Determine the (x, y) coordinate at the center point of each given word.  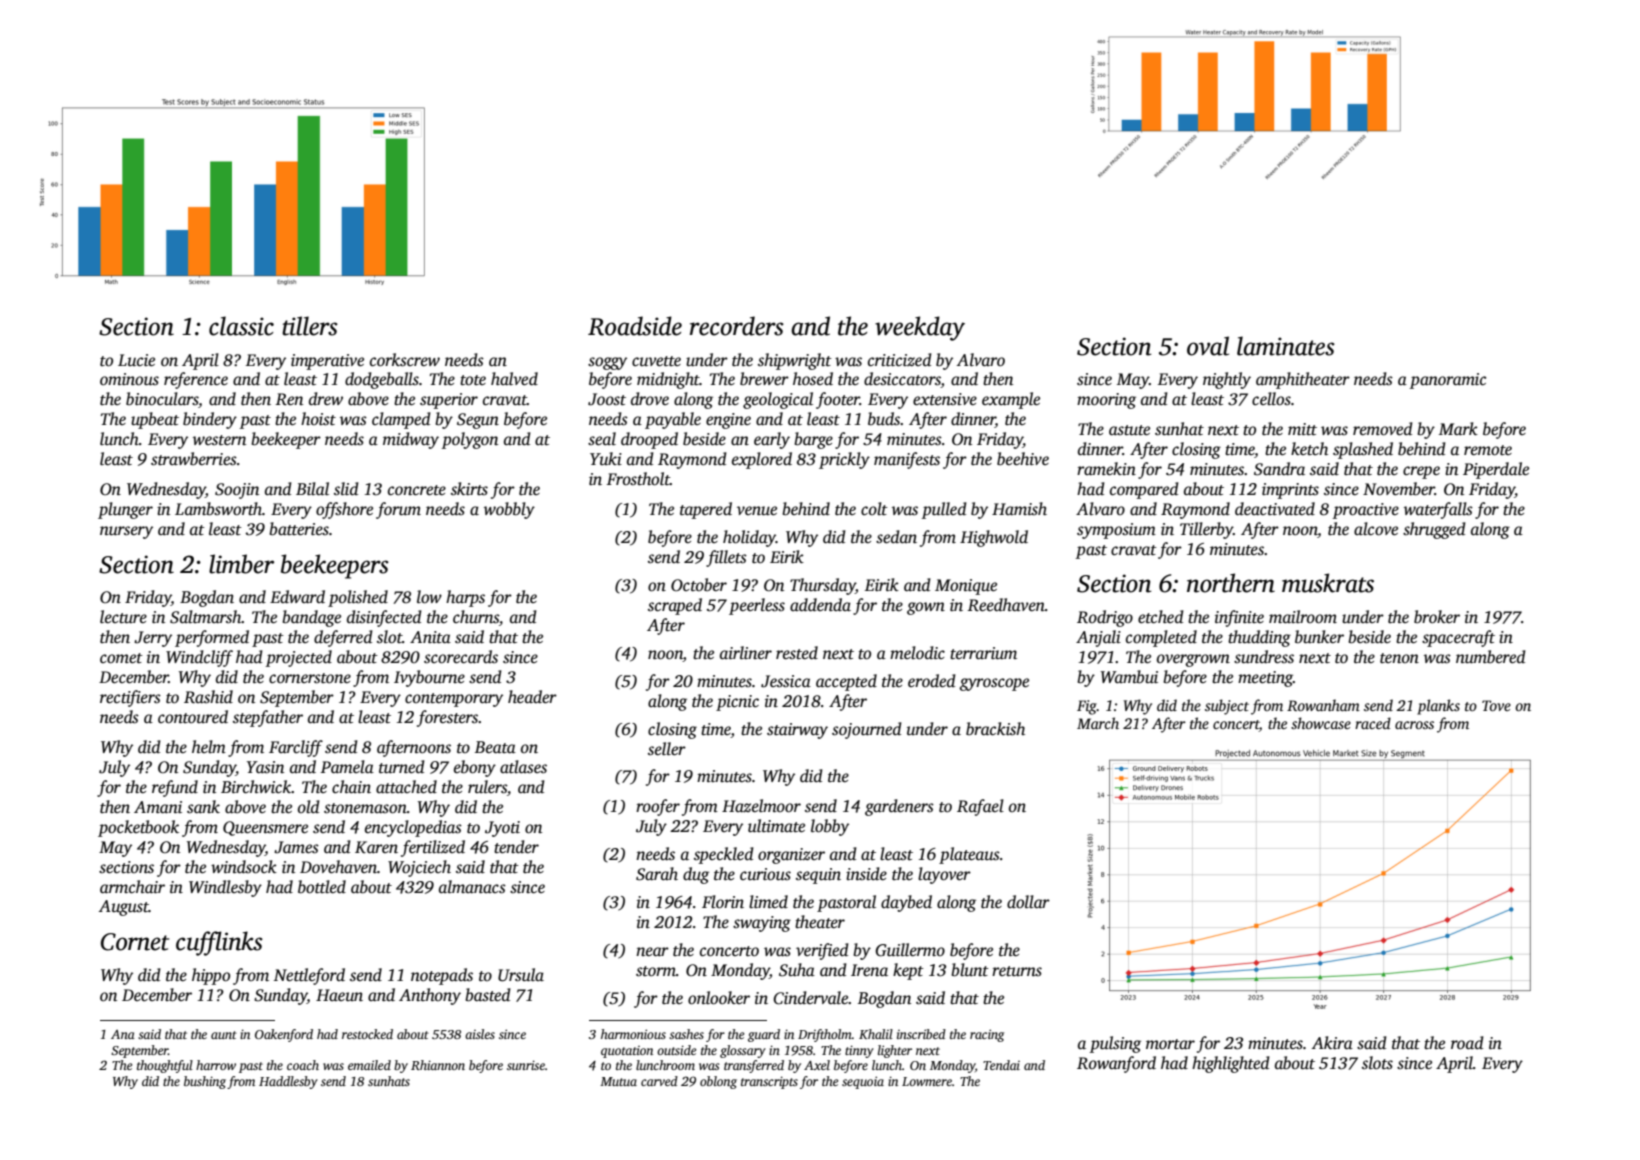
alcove (1376, 529)
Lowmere (927, 1081)
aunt (224, 1035)
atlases (523, 767)
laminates (1286, 346)
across (1414, 725)
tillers (310, 326)
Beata (495, 747)
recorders (737, 326)
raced (1373, 723)
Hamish (1019, 509)
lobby (830, 827)
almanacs (472, 887)
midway (411, 440)
